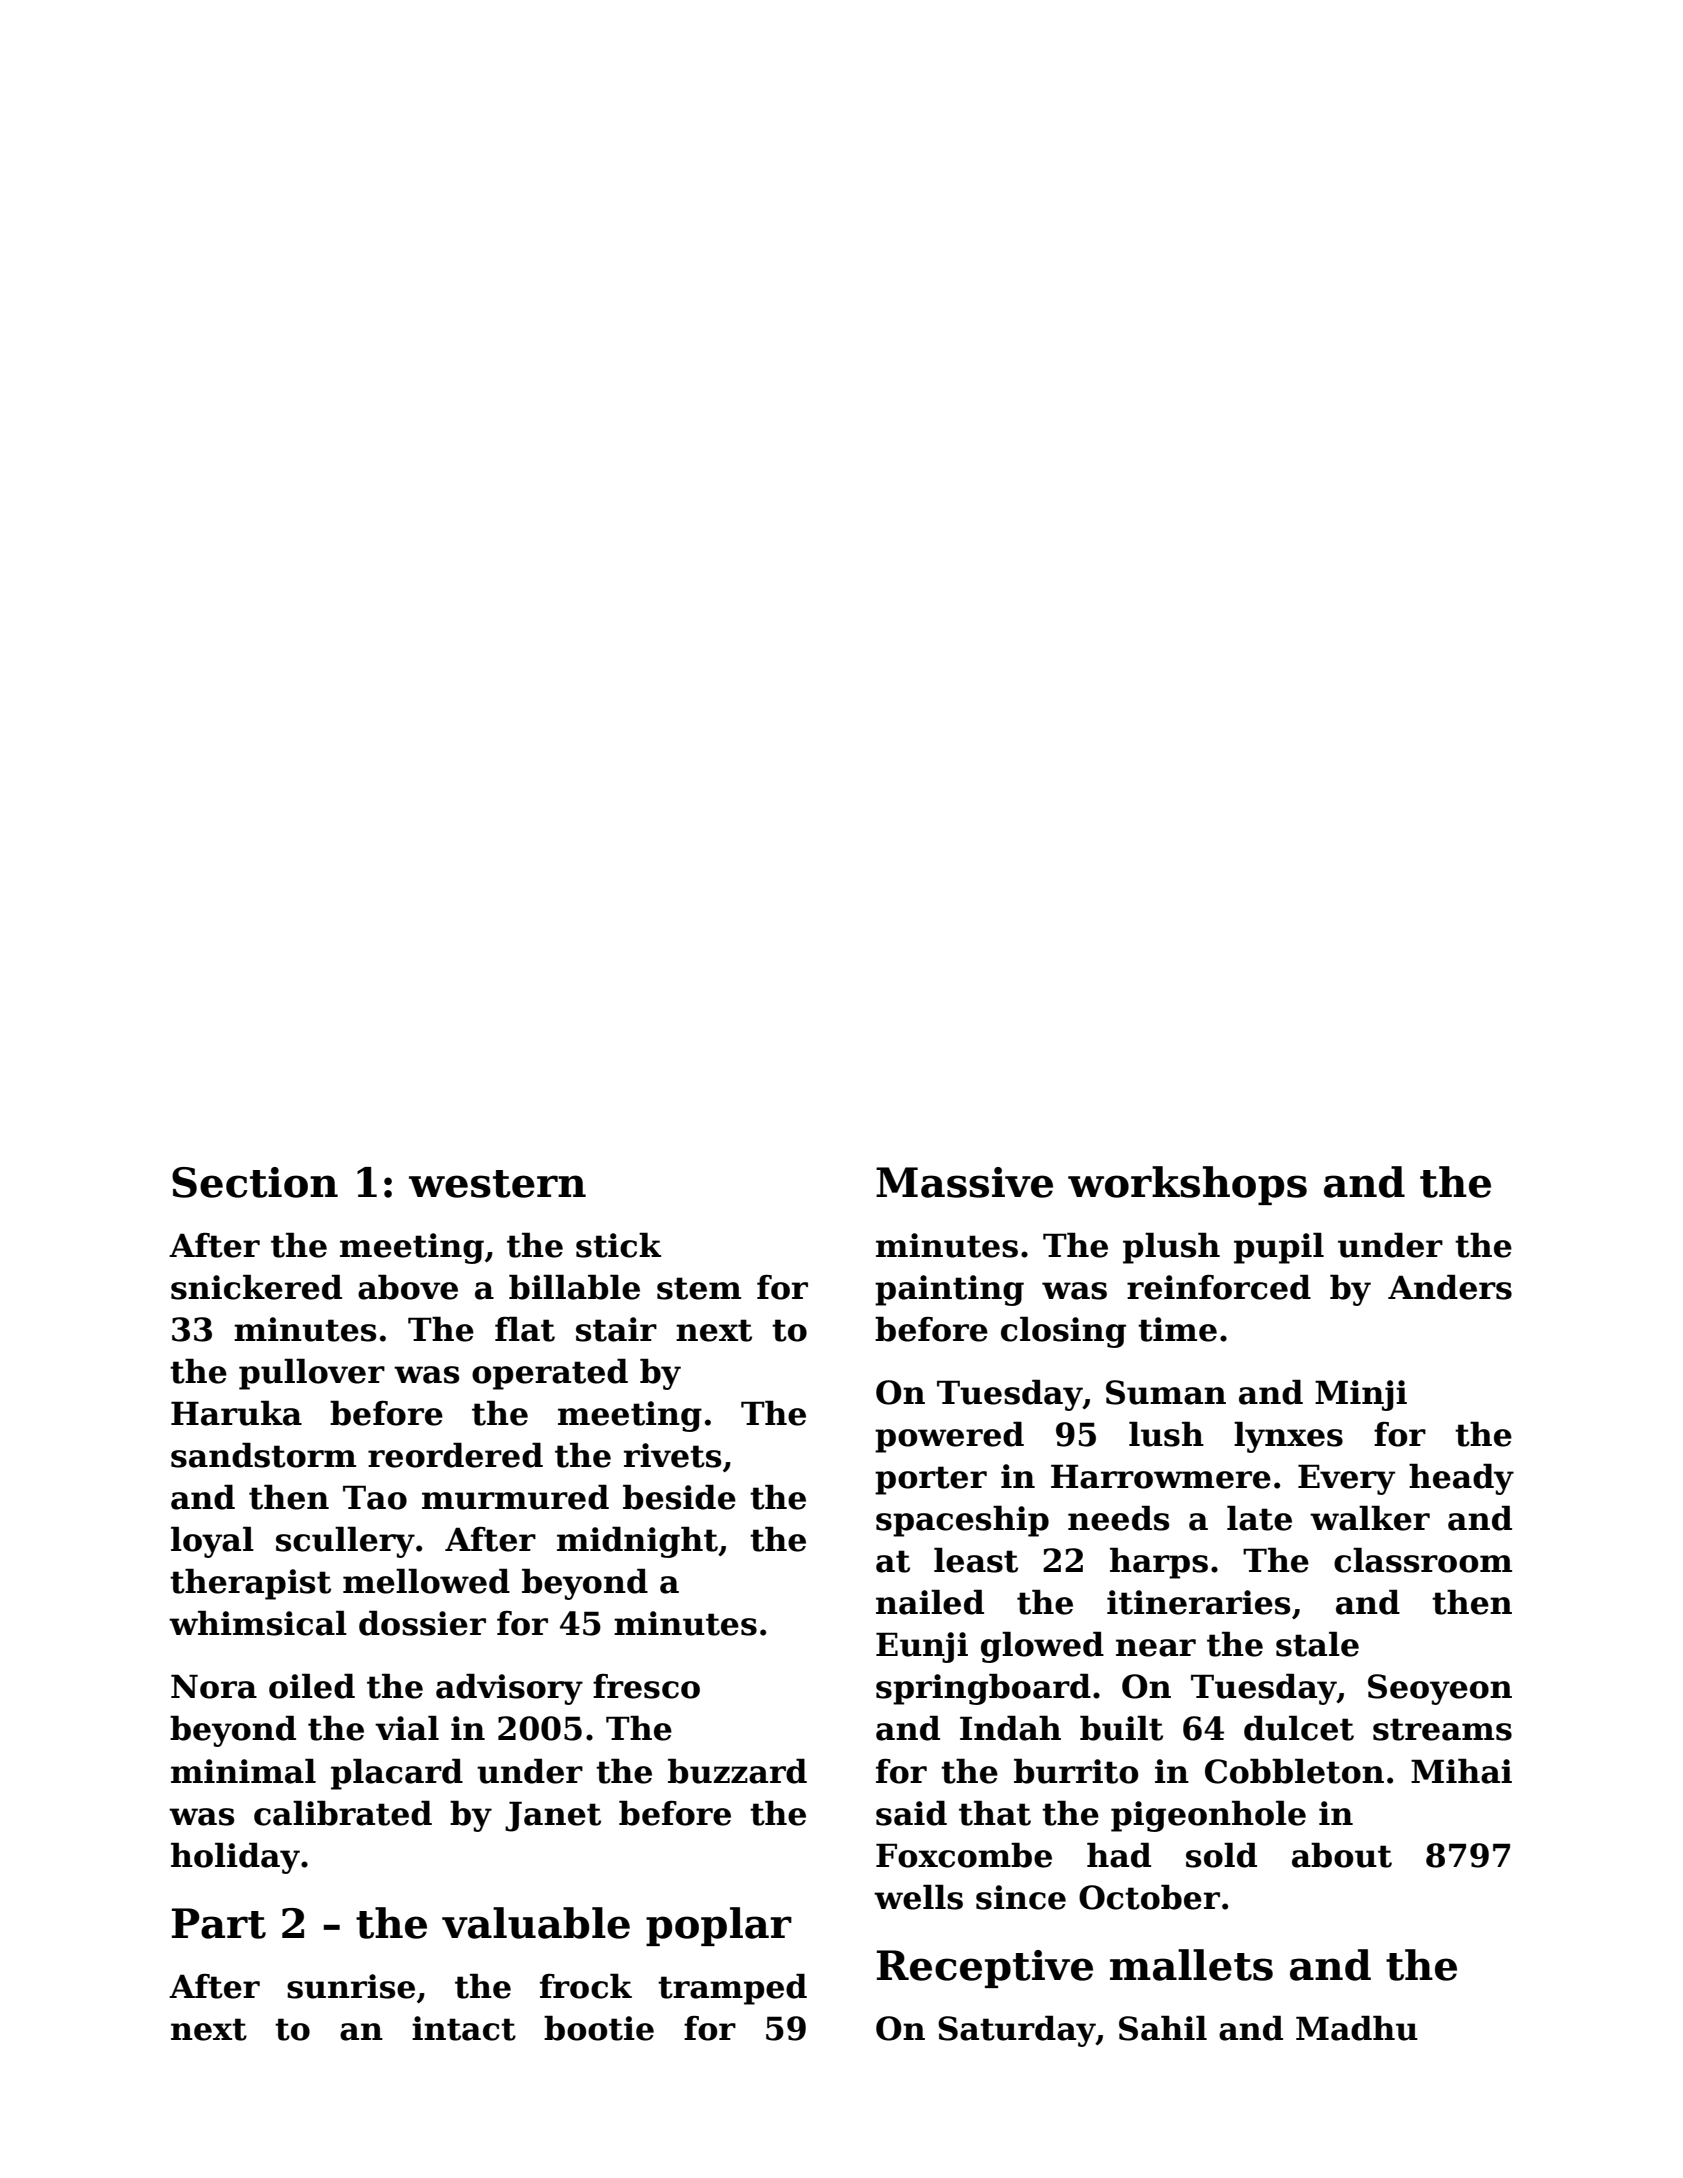 Image resolution: width=1683 pixels, height=2178 pixels. What do you see at coordinates (672, 1455) in the screenshot?
I see `rivets` at bounding box center [672, 1455].
